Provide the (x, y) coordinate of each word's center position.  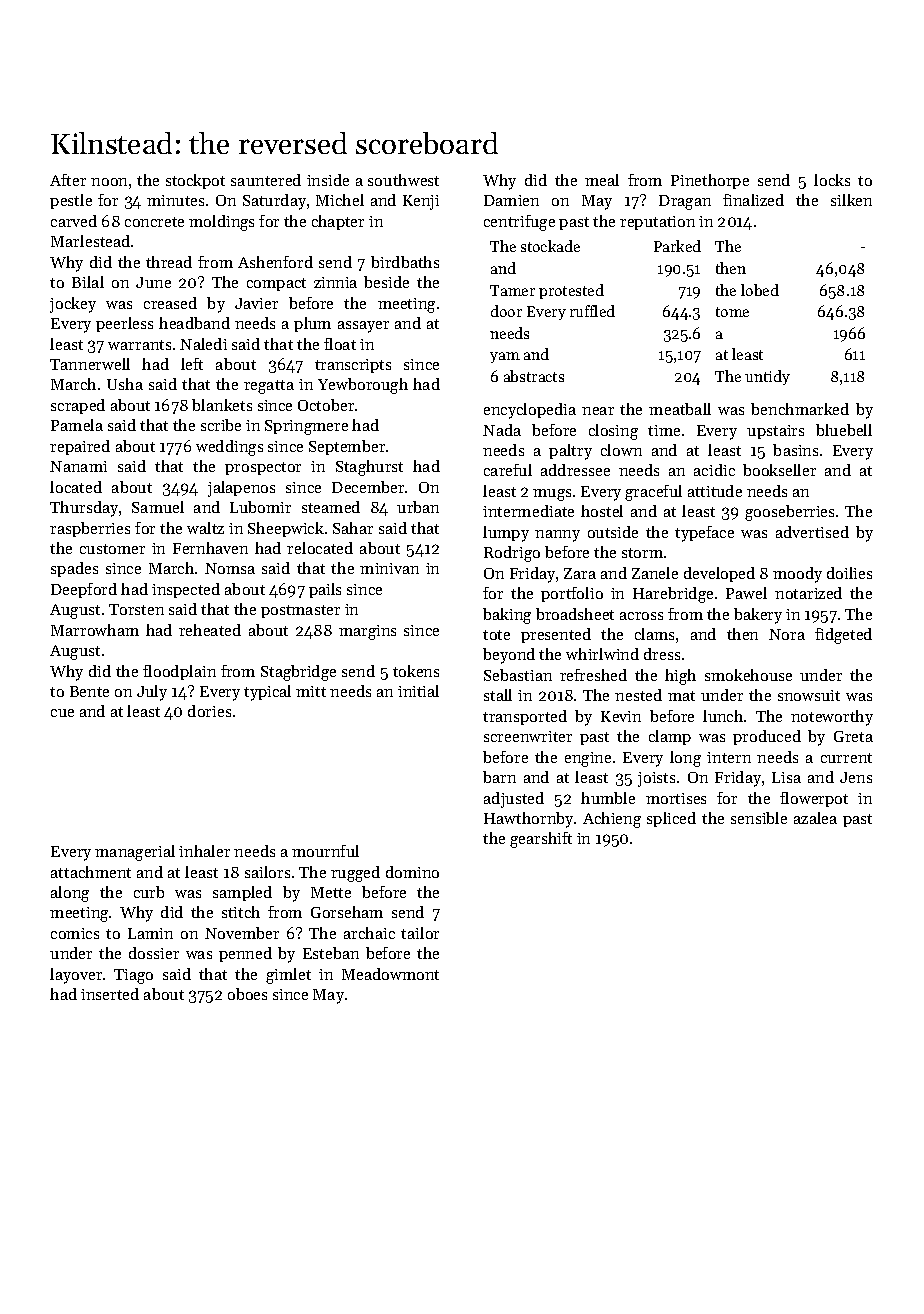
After (68, 180)
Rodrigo (512, 554)
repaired (80, 447)
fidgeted (843, 636)
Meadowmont (390, 974)
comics (75, 933)
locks (832, 180)
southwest (403, 180)
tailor (420, 933)
